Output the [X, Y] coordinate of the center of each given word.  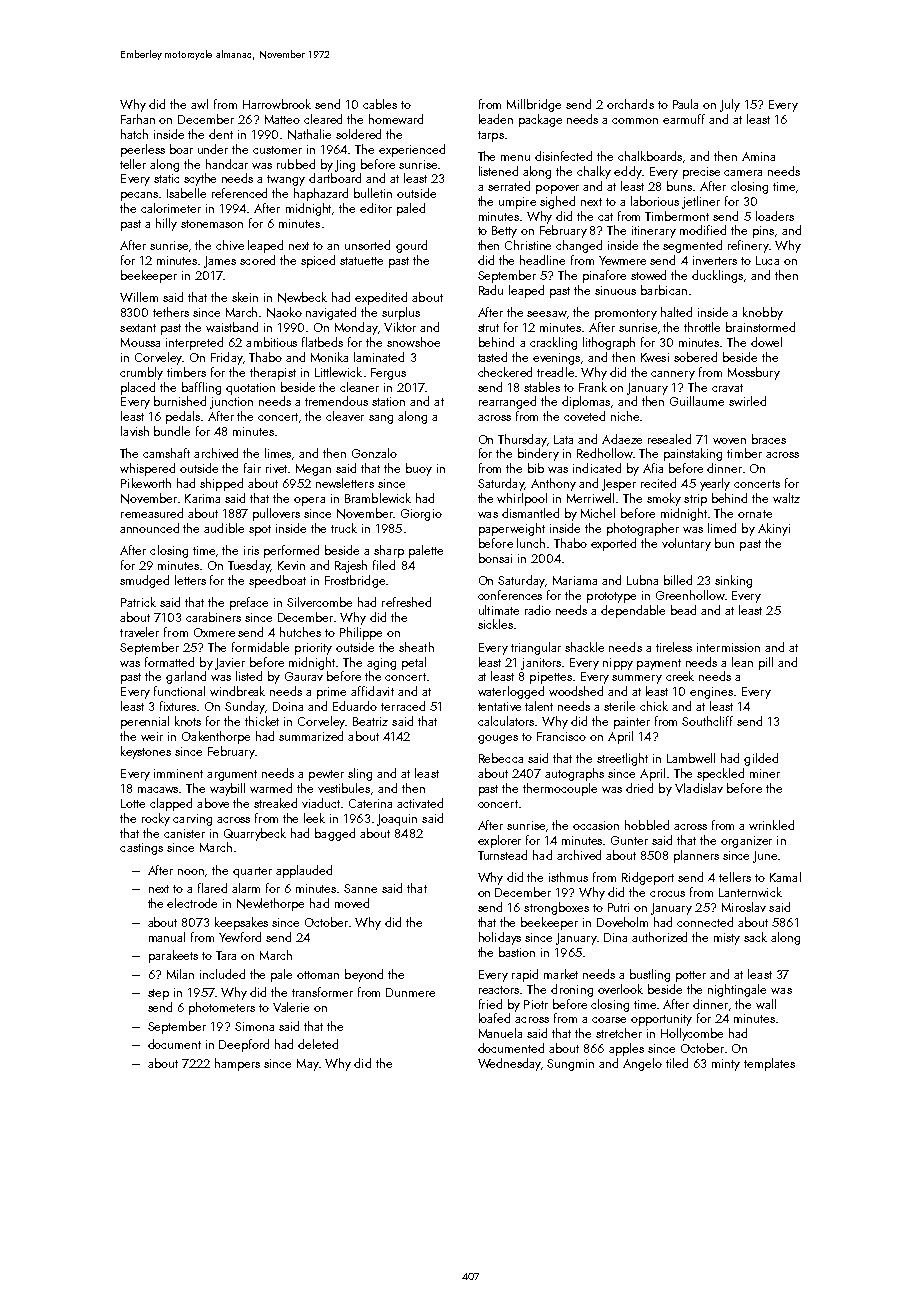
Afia [653, 468]
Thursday [522, 440]
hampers [237, 1064]
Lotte [133, 803]
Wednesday [509, 1064]
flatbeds [322, 342]
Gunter [629, 840]
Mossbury [754, 373]
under [213, 149]
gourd [411, 246]
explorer [499, 841]
